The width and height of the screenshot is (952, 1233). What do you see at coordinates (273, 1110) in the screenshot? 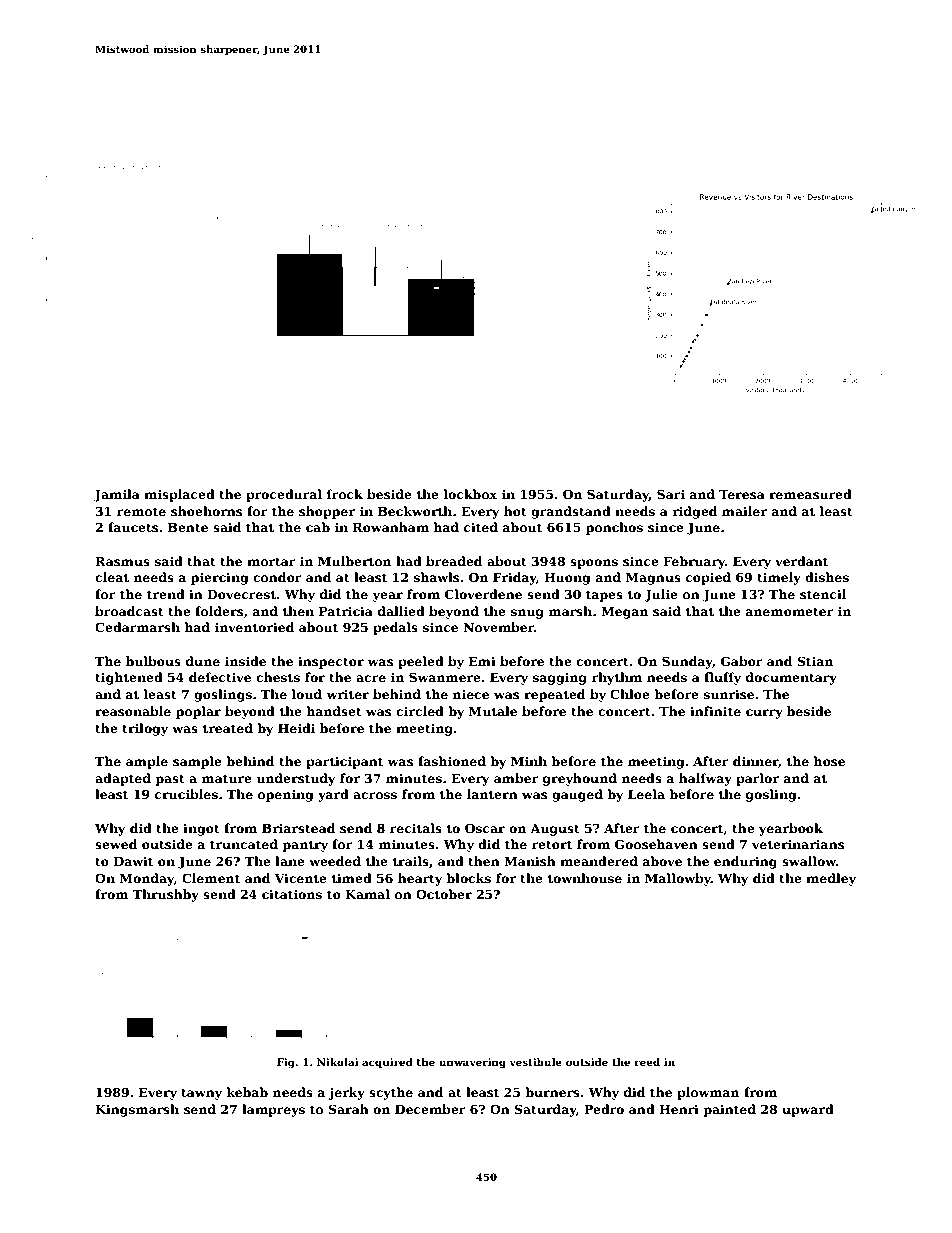
I see `lampreys` at bounding box center [273, 1110].
